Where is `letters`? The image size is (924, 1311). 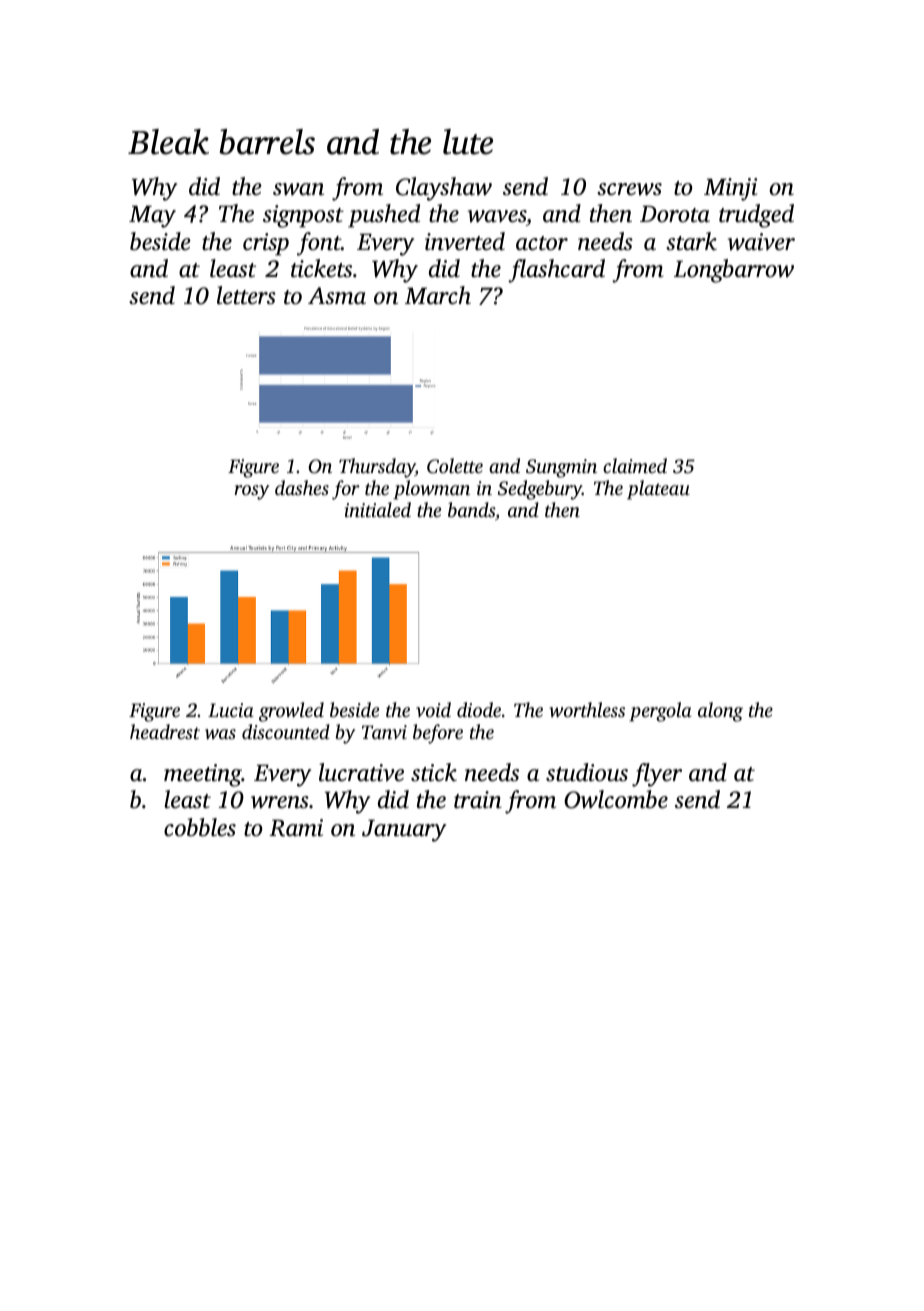 letters is located at coordinates (246, 295).
